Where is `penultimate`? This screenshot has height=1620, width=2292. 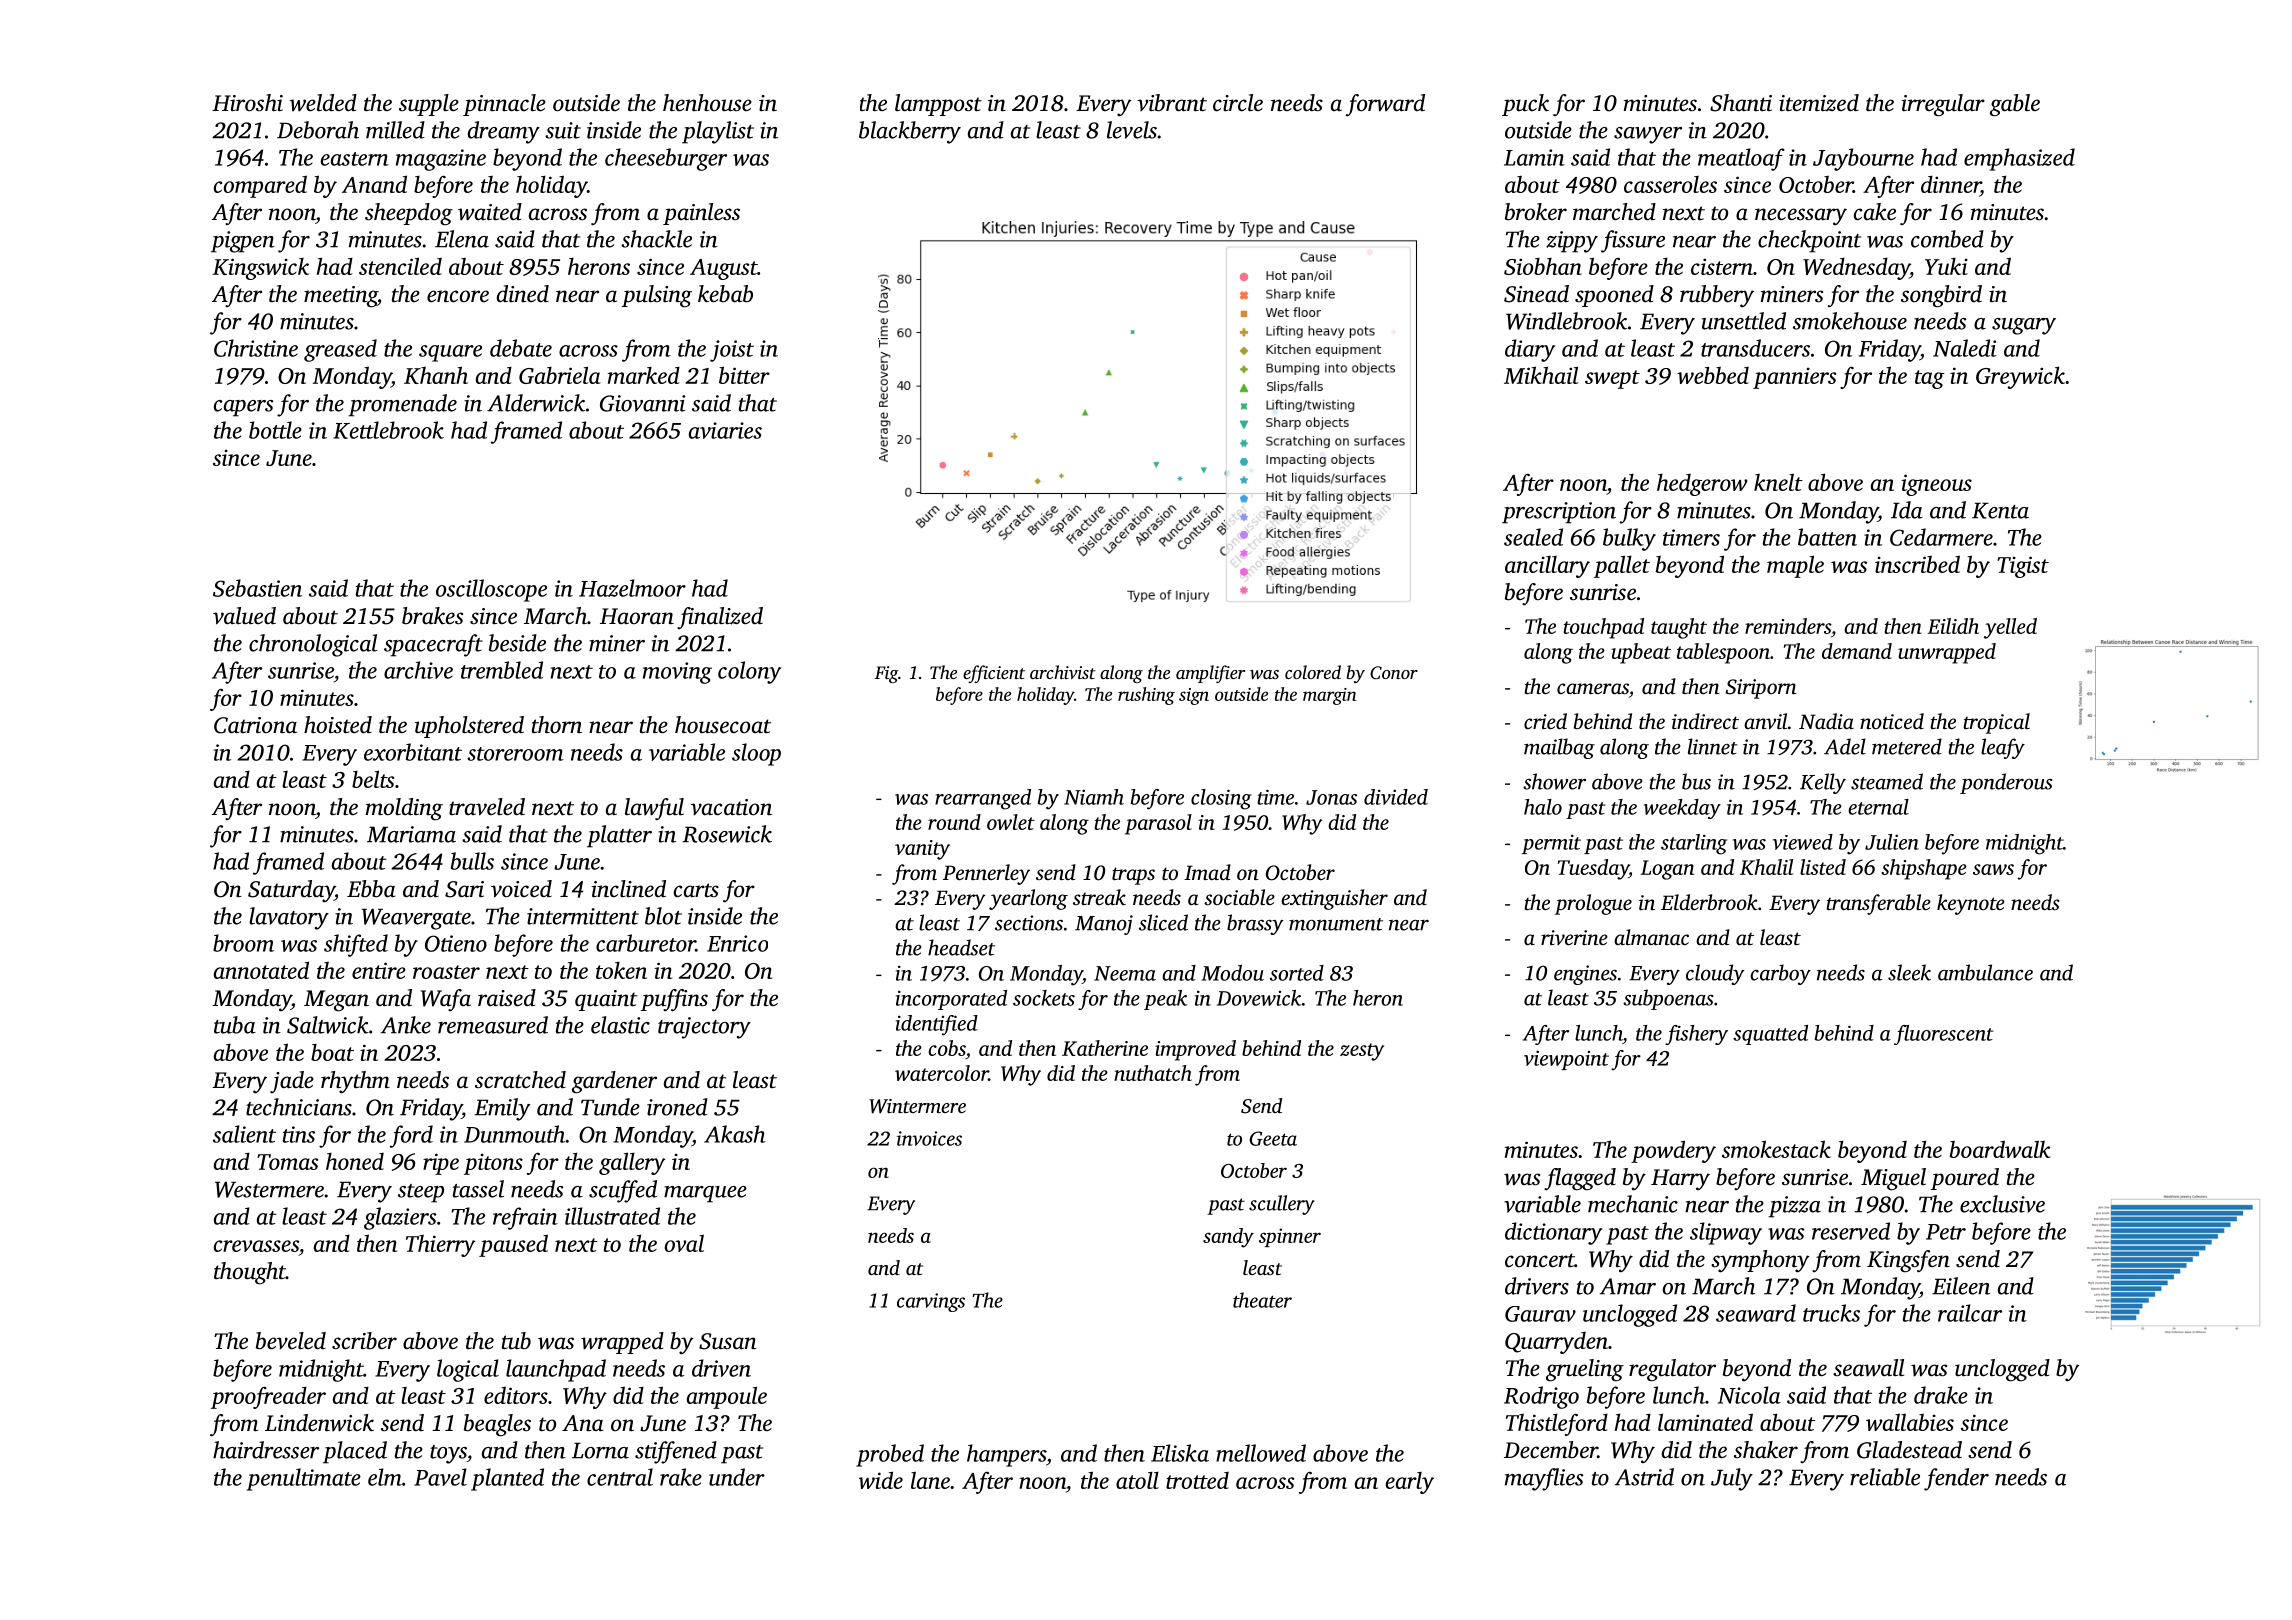 penultimate is located at coordinates (304, 1479).
